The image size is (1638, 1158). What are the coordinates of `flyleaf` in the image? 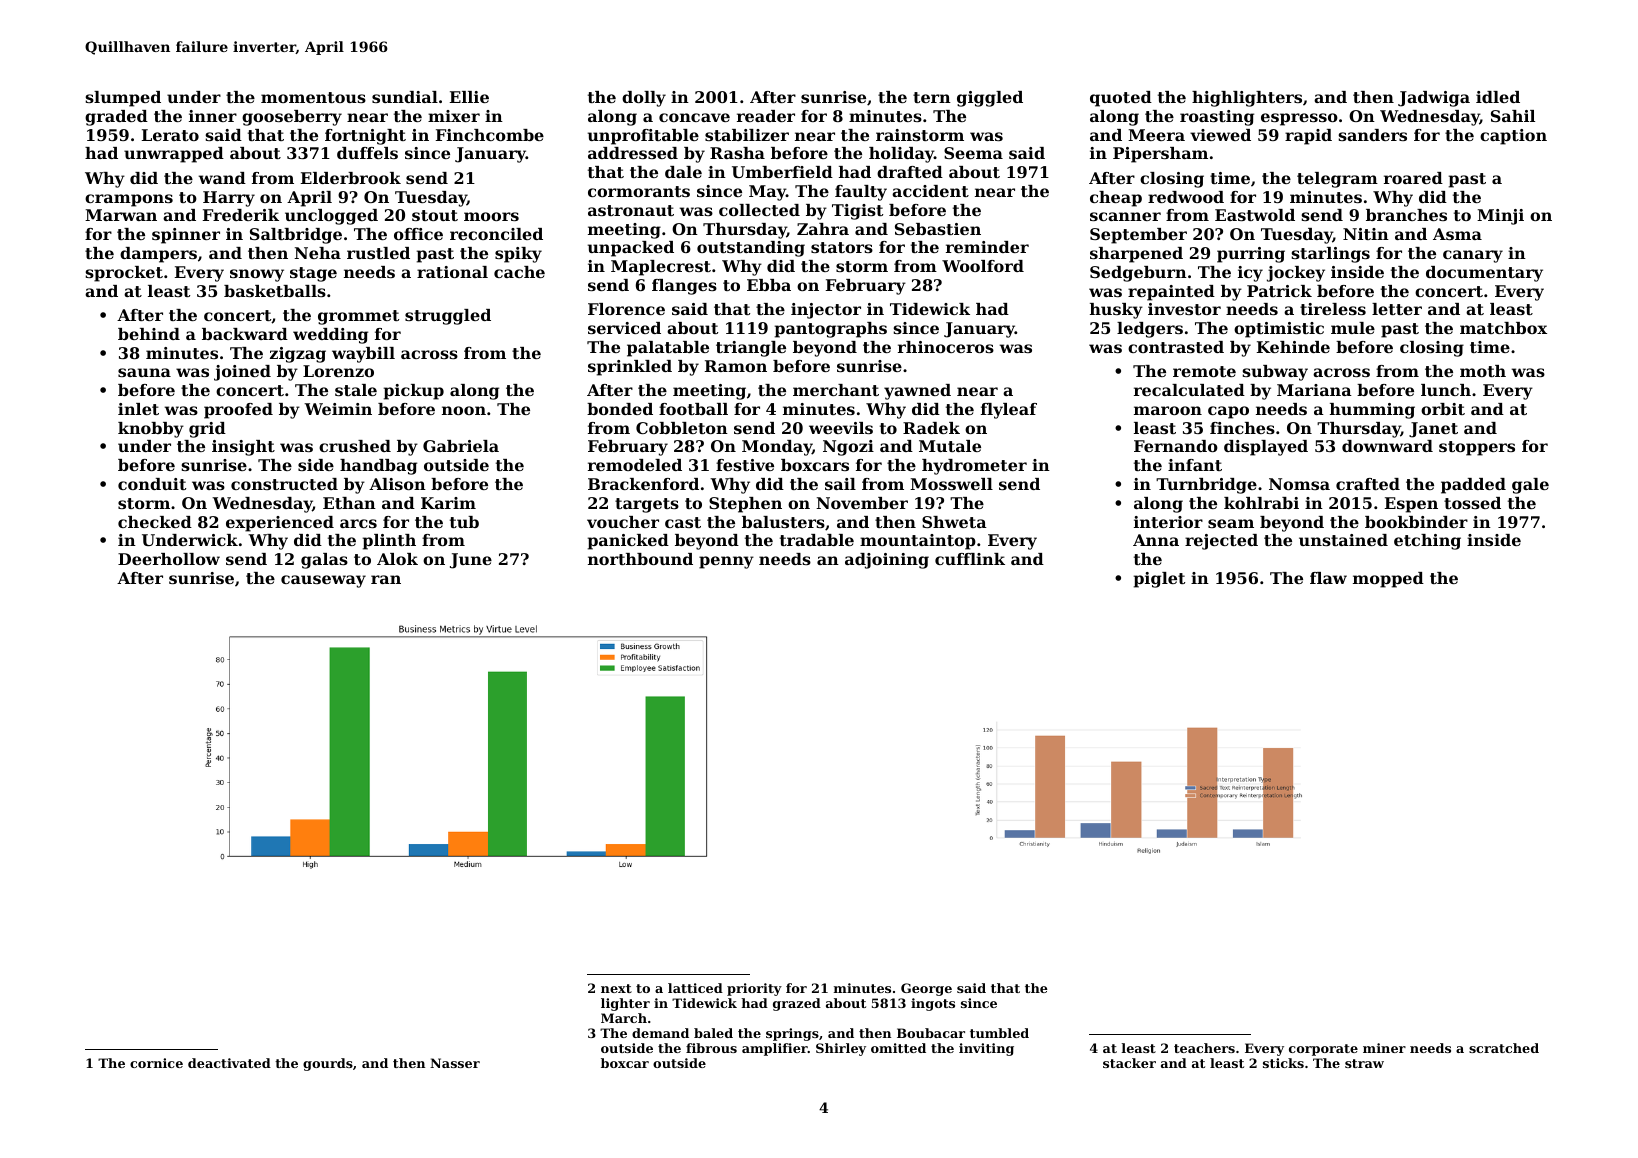 It's located at (1009, 411).
